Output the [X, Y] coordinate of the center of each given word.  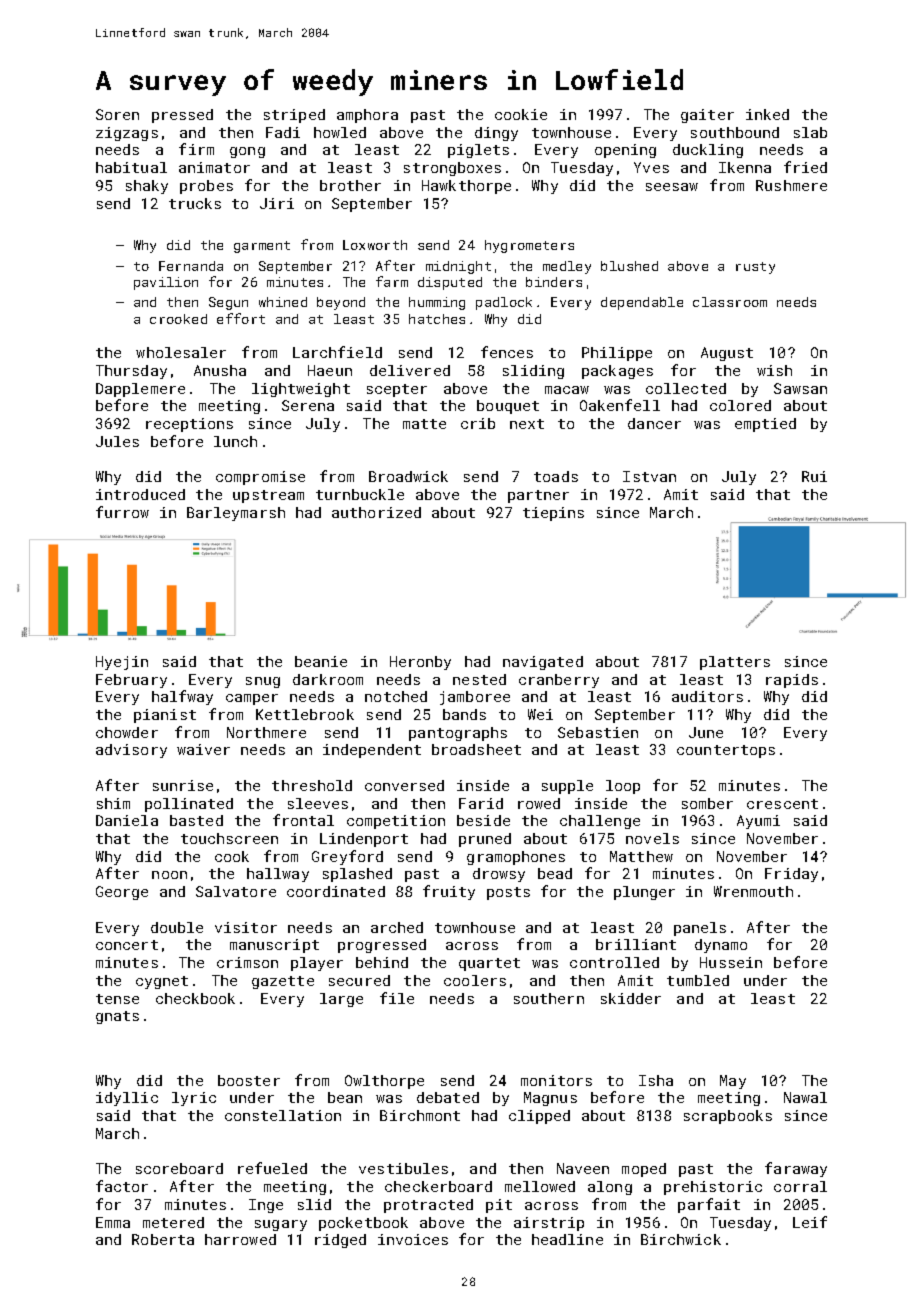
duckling [708, 151]
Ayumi [758, 822]
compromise [260, 478]
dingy [496, 134]
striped [294, 116]
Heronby [420, 663]
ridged [340, 1241]
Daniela [127, 820]
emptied [765, 425]
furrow [122, 512]
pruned [485, 840]
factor [122, 1186]
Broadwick [408, 476]
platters [735, 663]
